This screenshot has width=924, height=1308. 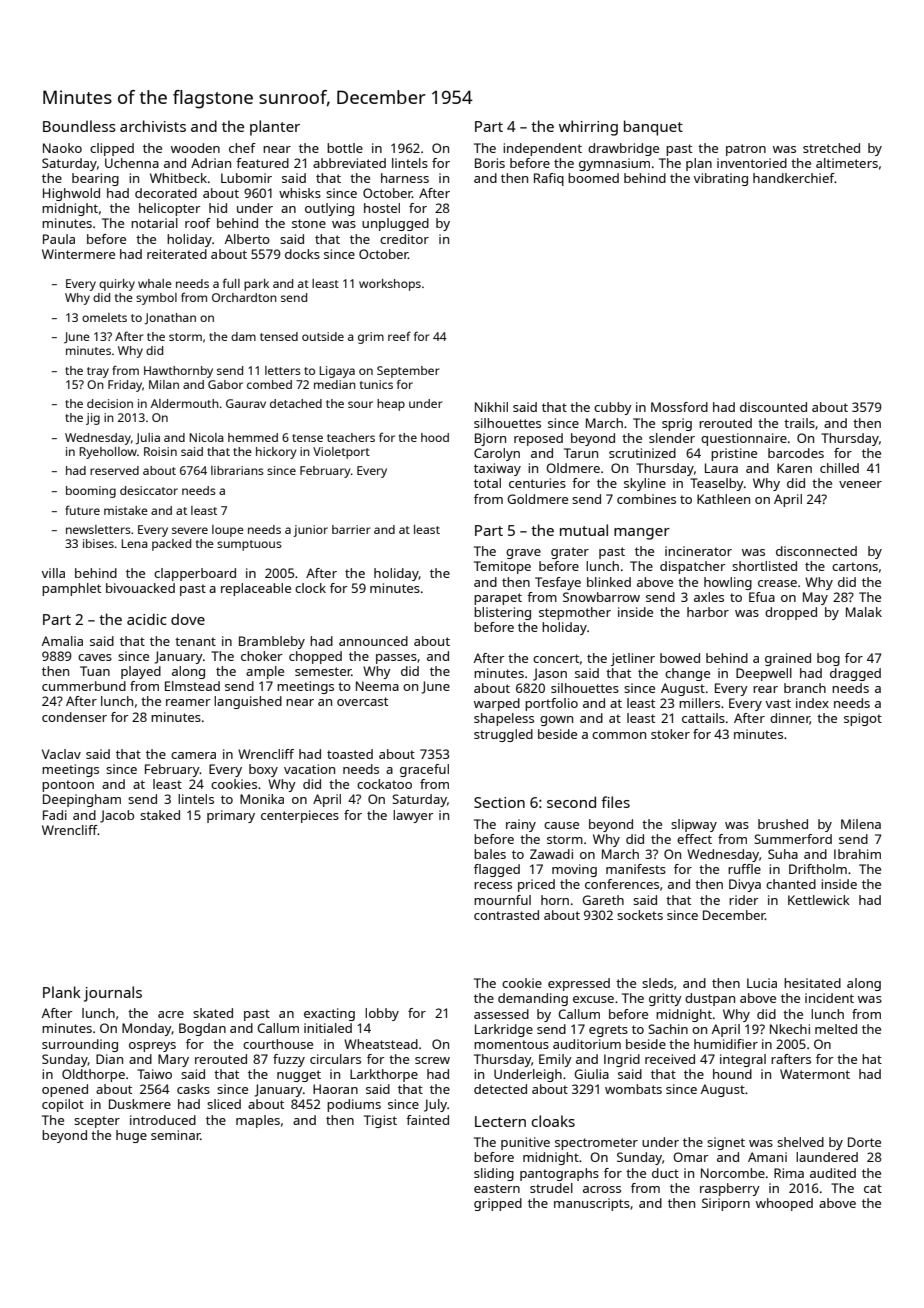 What do you see at coordinates (247, 239) in the screenshot?
I see `Alberto` at bounding box center [247, 239].
